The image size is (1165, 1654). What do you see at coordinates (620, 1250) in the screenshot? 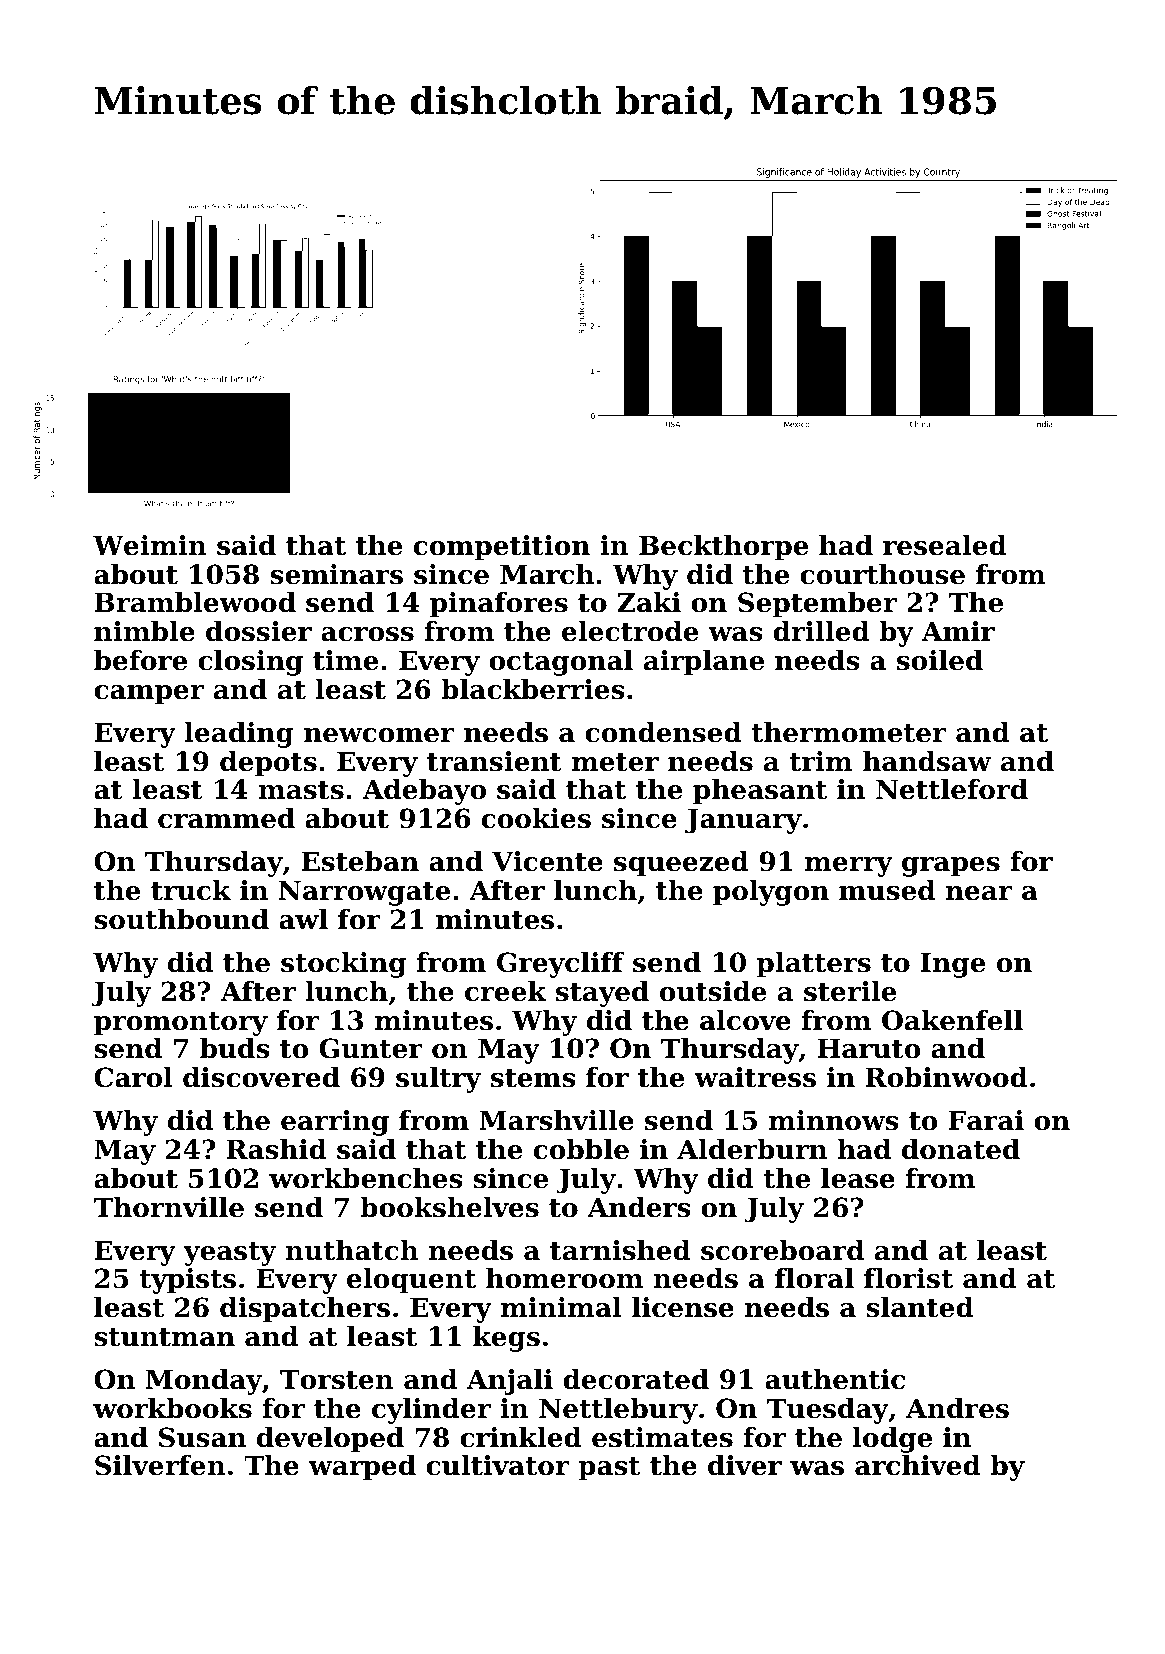
I see `tarnished` at bounding box center [620, 1250].
